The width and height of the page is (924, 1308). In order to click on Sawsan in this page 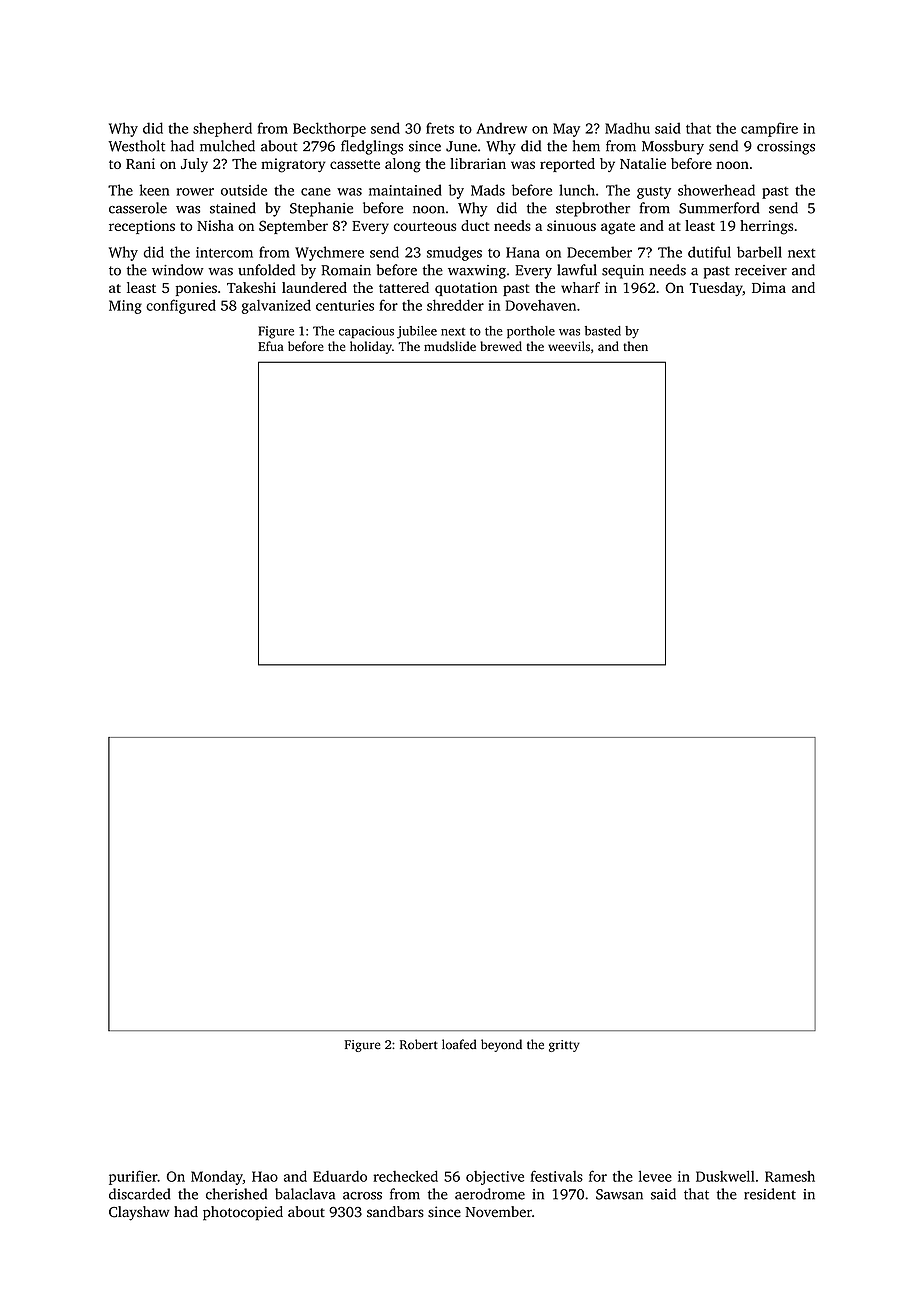, I will do `click(619, 1194)`.
